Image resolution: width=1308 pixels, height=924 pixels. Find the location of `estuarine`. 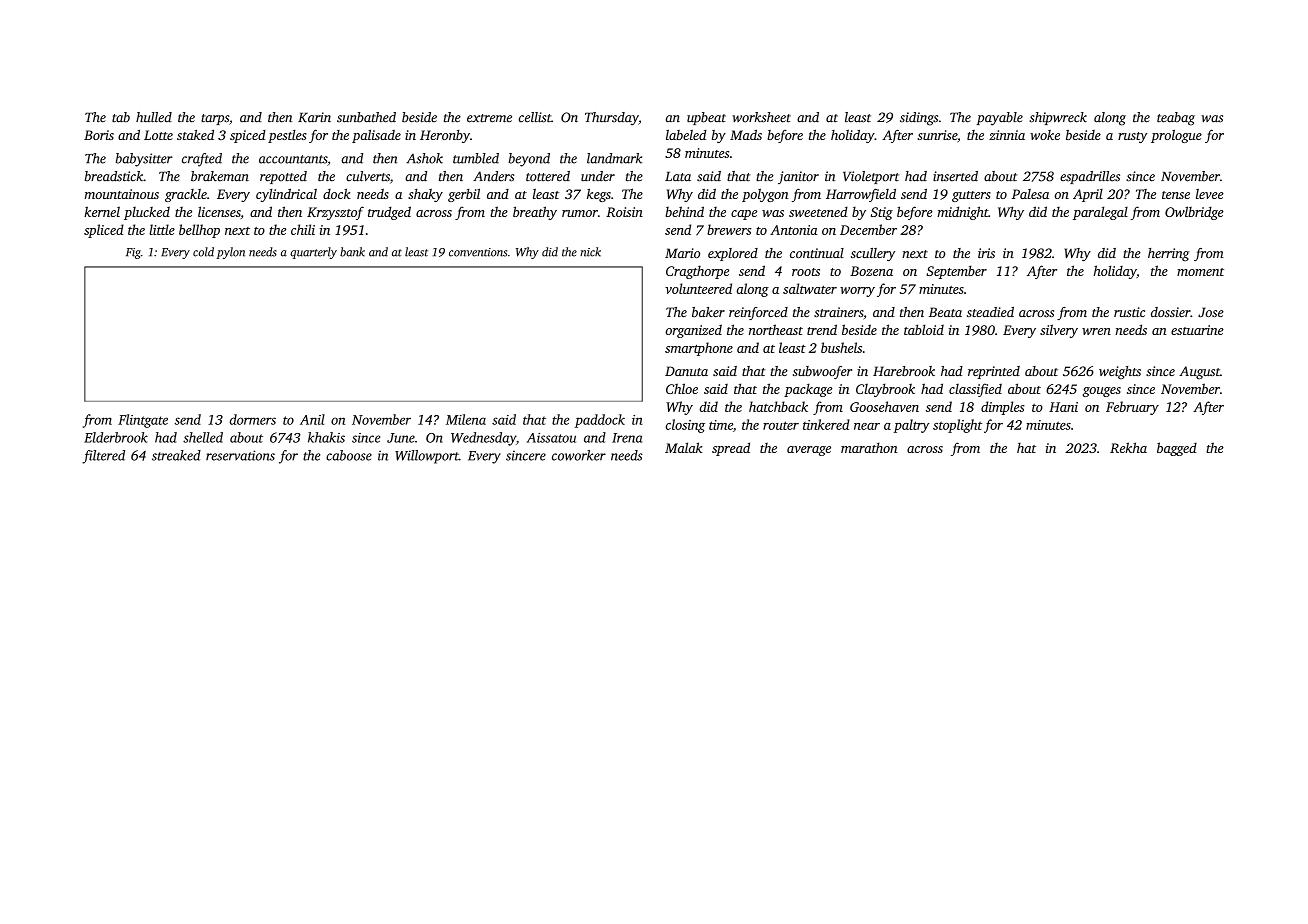

estuarine is located at coordinates (1197, 330).
